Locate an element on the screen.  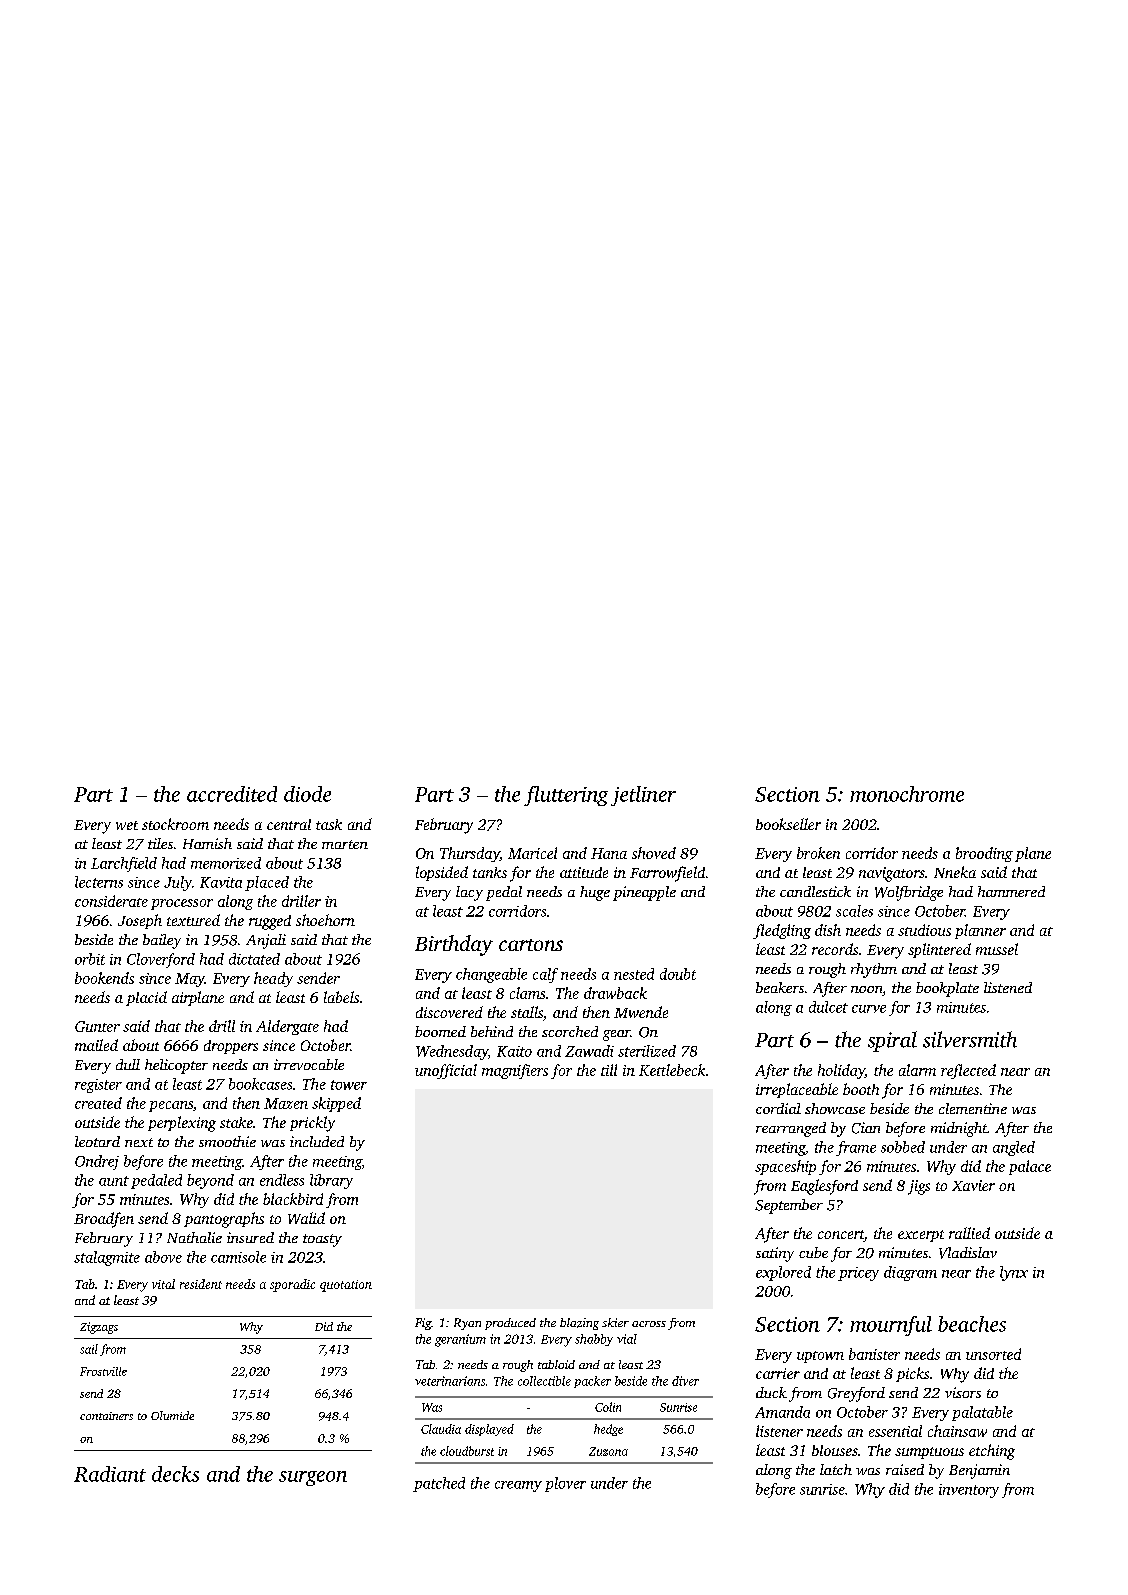
accredited is located at coordinates (232, 794).
